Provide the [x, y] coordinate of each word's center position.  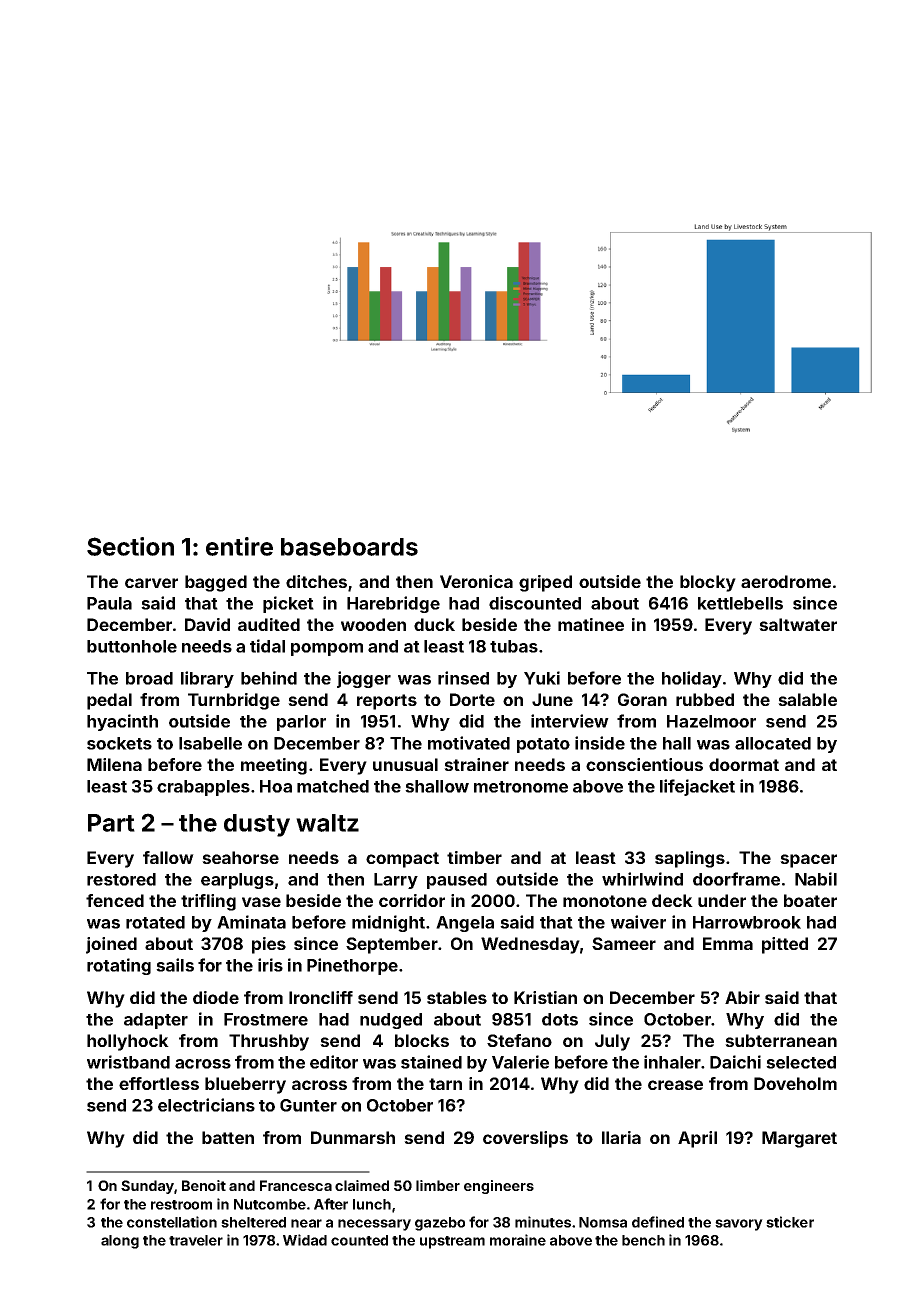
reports [387, 702]
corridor [412, 900]
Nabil [816, 879]
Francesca [296, 1185]
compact [402, 860]
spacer [808, 861]
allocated [773, 743]
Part [111, 823]
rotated [155, 922]
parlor [301, 723]
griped [545, 583]
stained [431, 1062]
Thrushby [269, 1042]
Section [130, 546]
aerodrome [786, 581]
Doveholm [795, 1083]
